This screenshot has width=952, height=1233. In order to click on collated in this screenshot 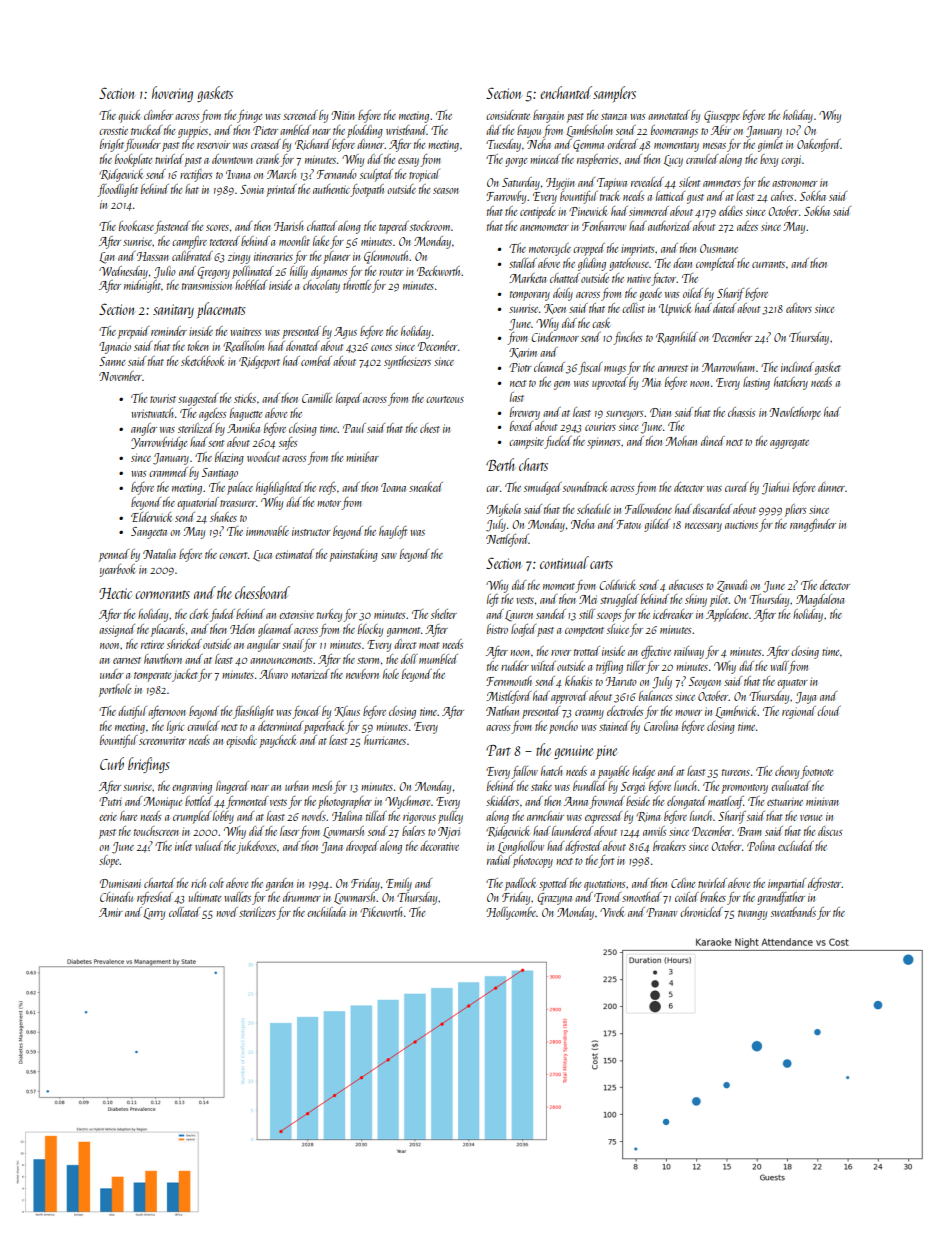, I will do `click(184, 912)`.
